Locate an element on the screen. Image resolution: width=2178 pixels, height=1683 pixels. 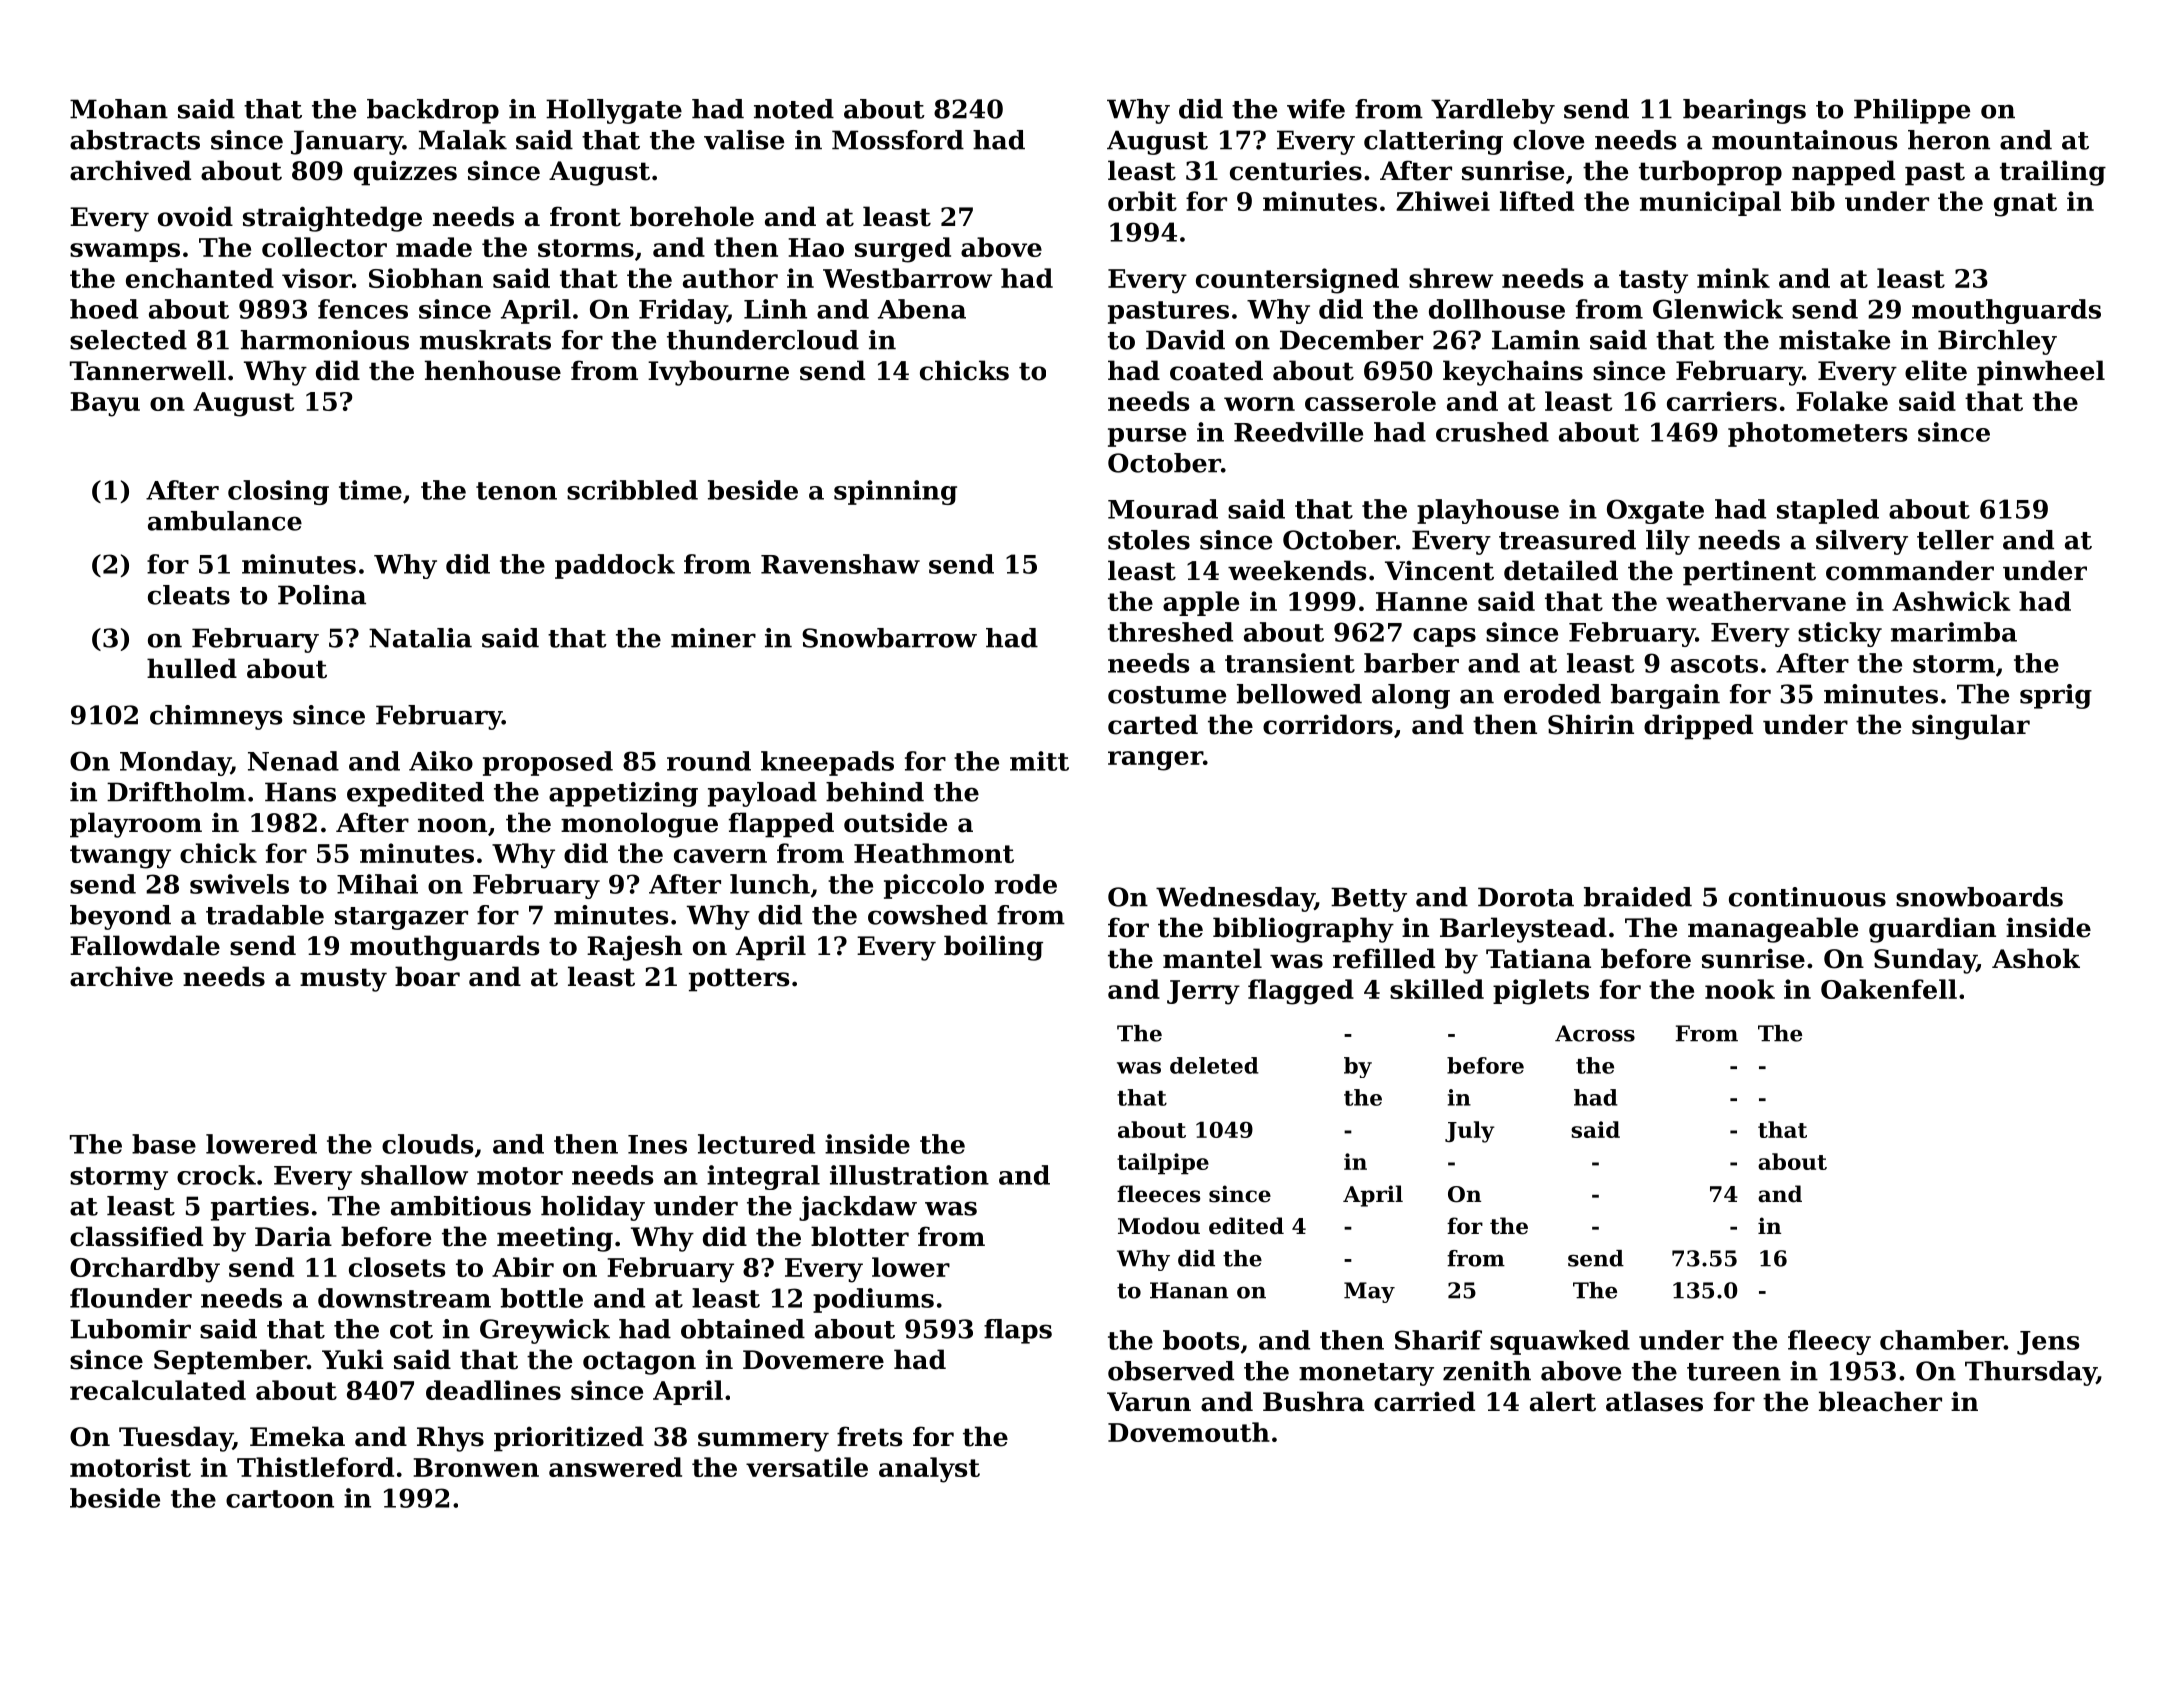
ambitious is located at coordinates (461, 1206).
